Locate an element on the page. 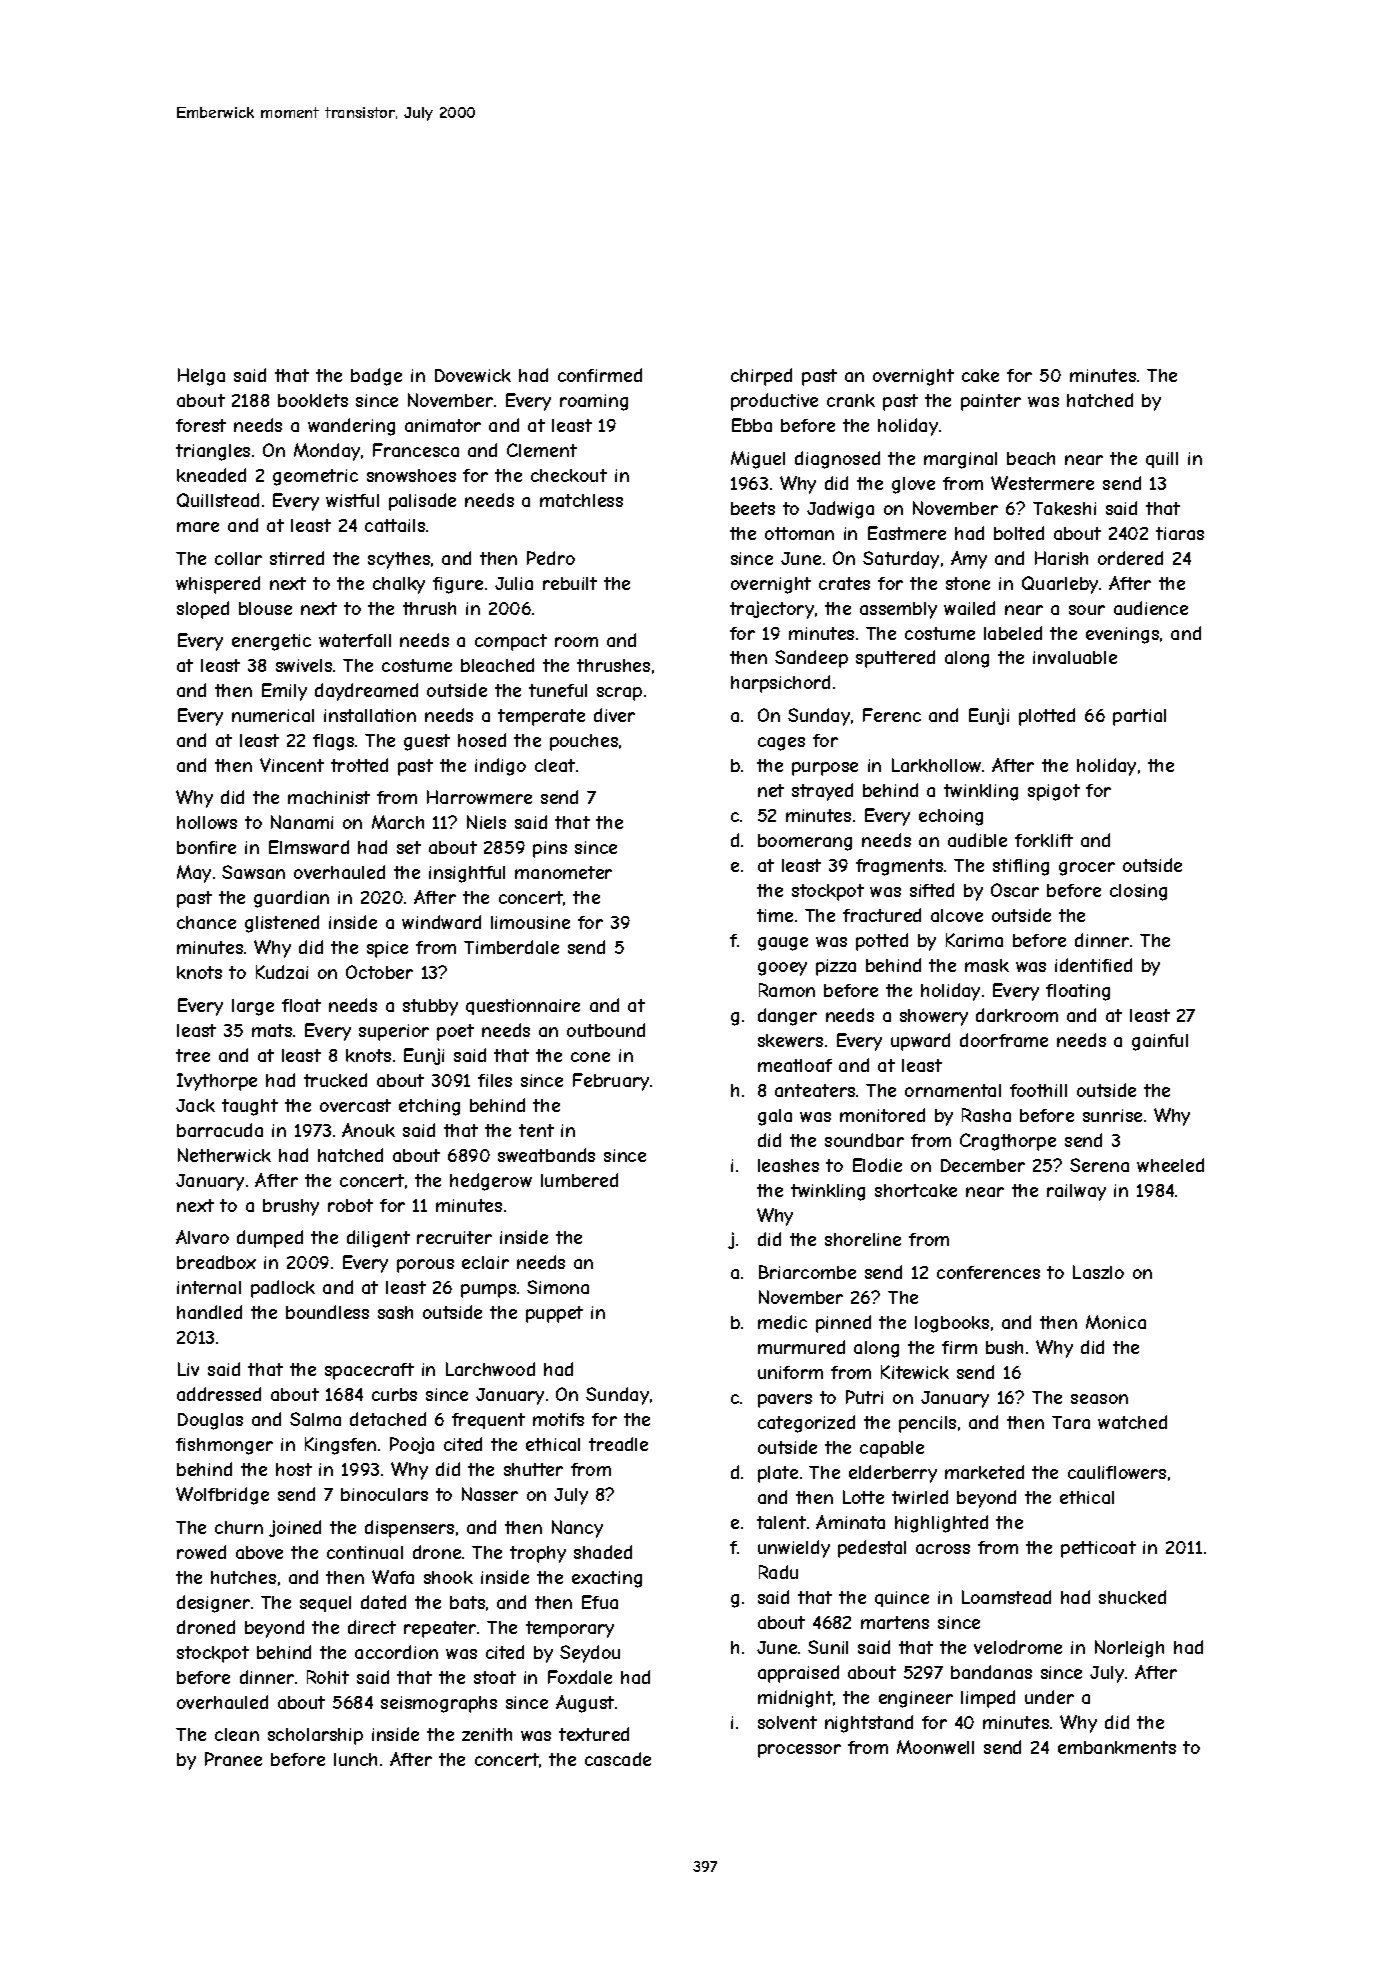 This page has height=1969, width=1386. painter is located at coordinates (991, 402).
